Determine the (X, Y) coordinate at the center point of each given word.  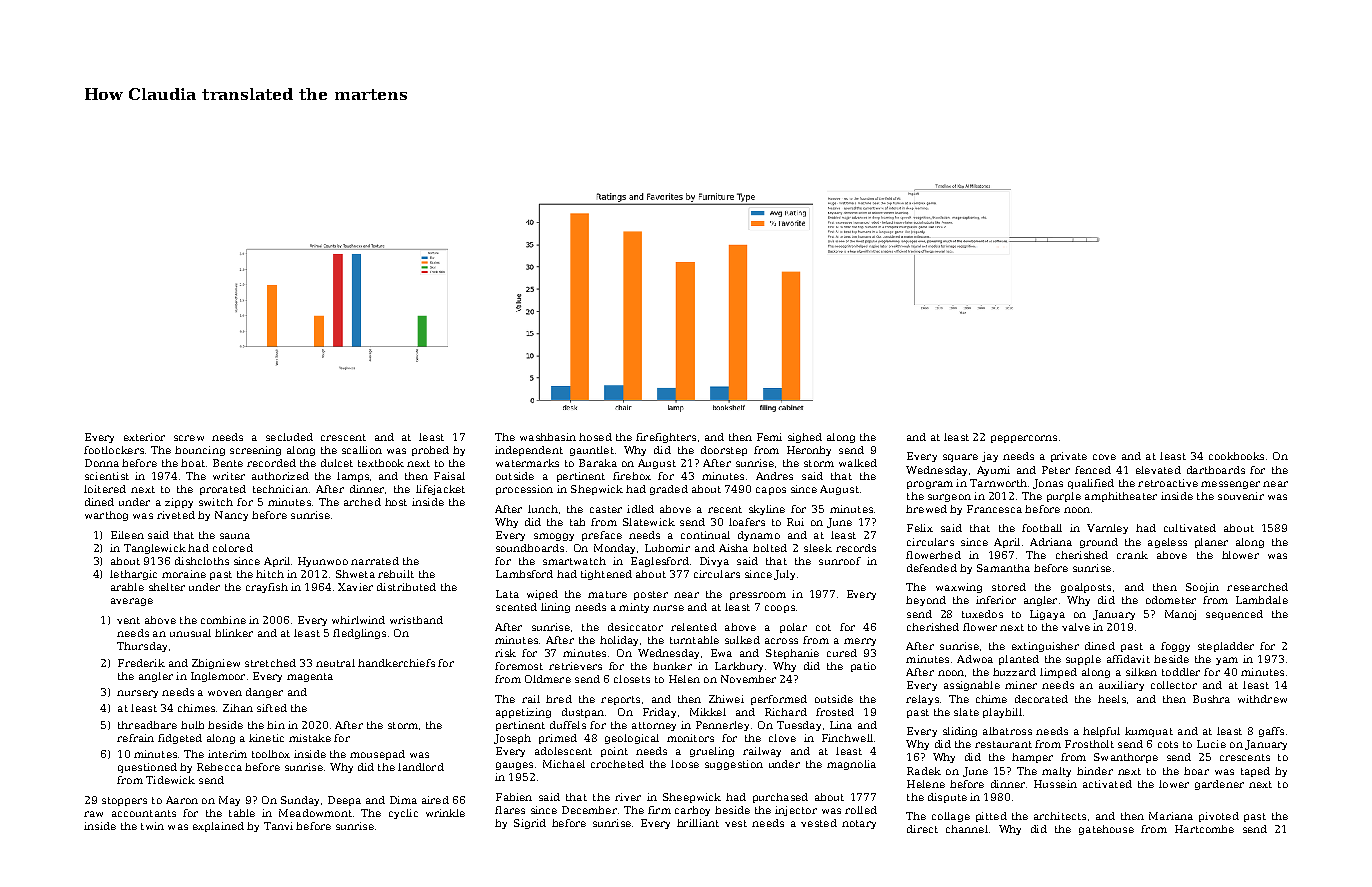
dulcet (337, 463)
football (1042, 528)
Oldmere (548, 679)
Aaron (182, 800)
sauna (235, 536)
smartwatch (574, 561)
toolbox (271, 754)
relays (922, 700)
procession (524, 490)
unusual (190, 633)
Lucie (1211, 744)
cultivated (1190, 528)
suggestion (734, 765)
